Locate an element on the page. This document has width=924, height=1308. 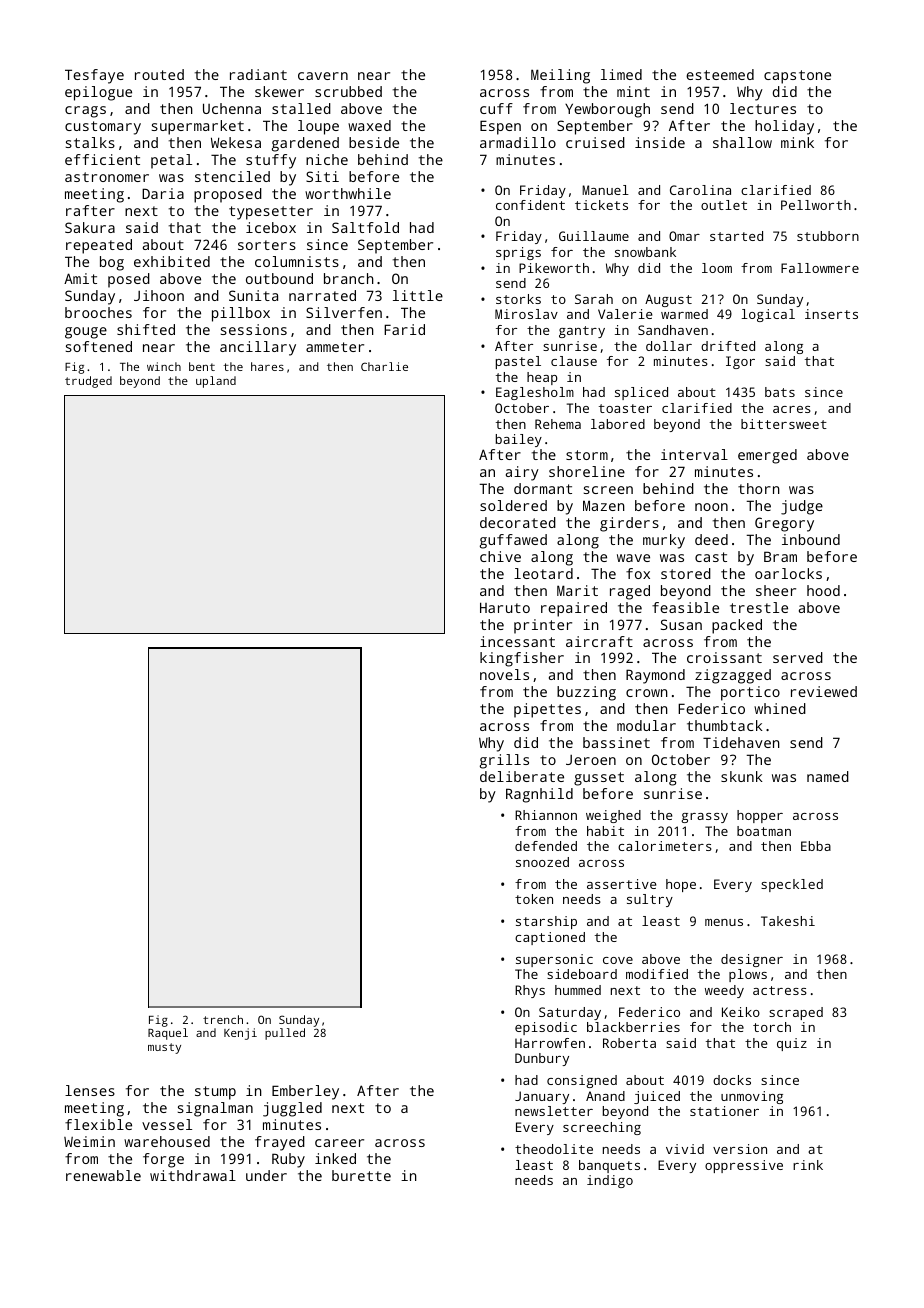
leotard is located at coordinates (543, 573).
